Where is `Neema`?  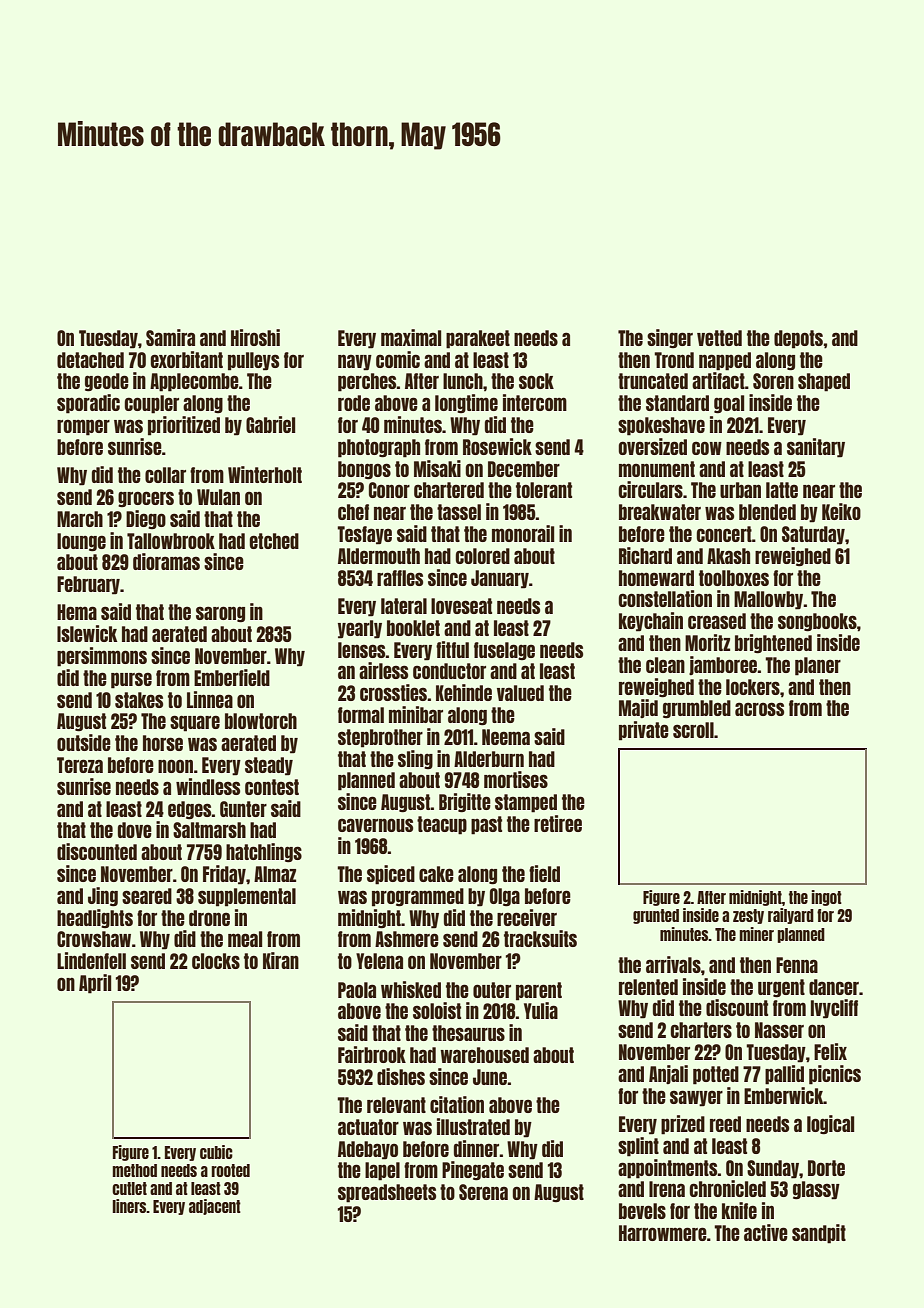 Neema is located at coordinates (506, 737).
